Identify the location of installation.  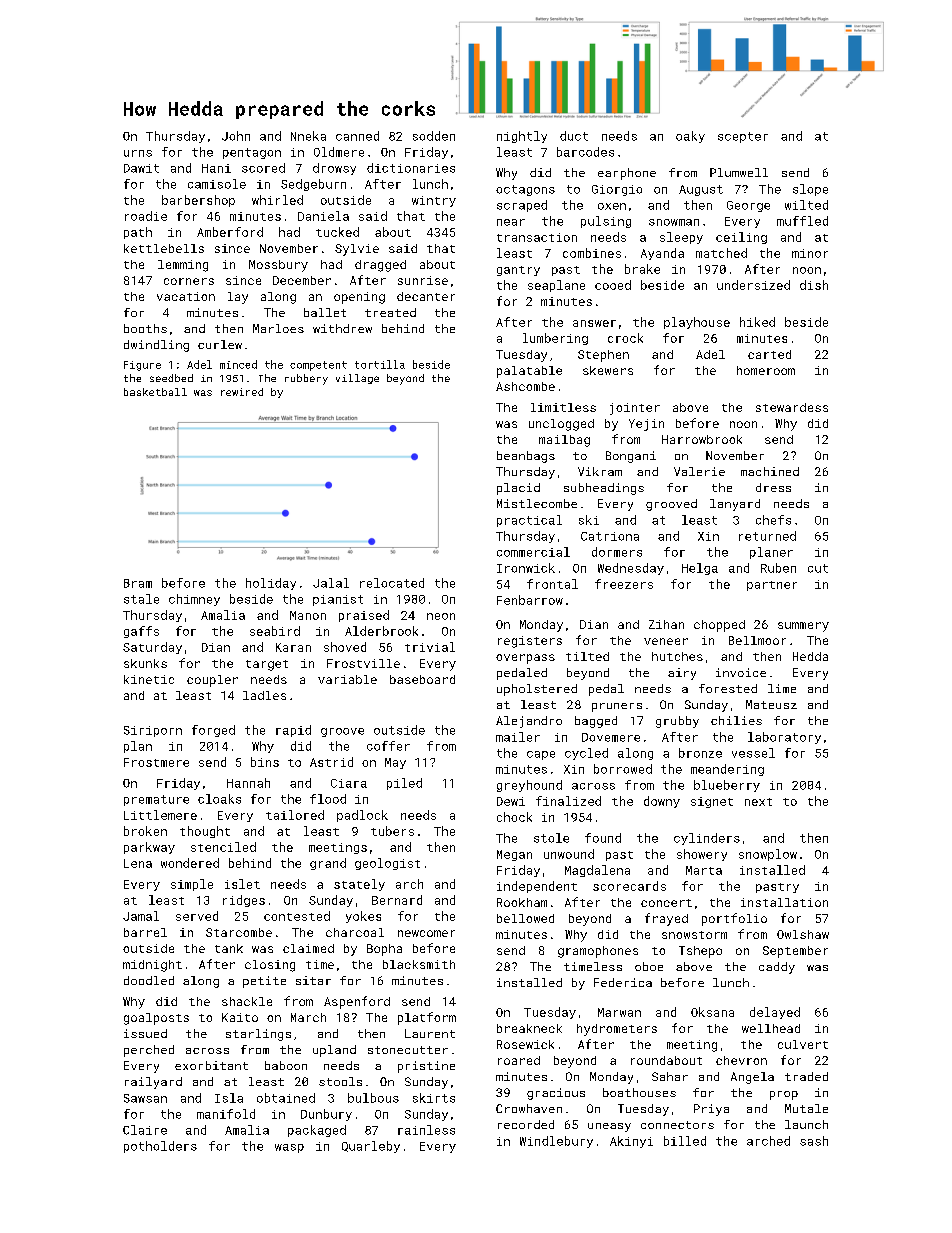
(784, 902).
